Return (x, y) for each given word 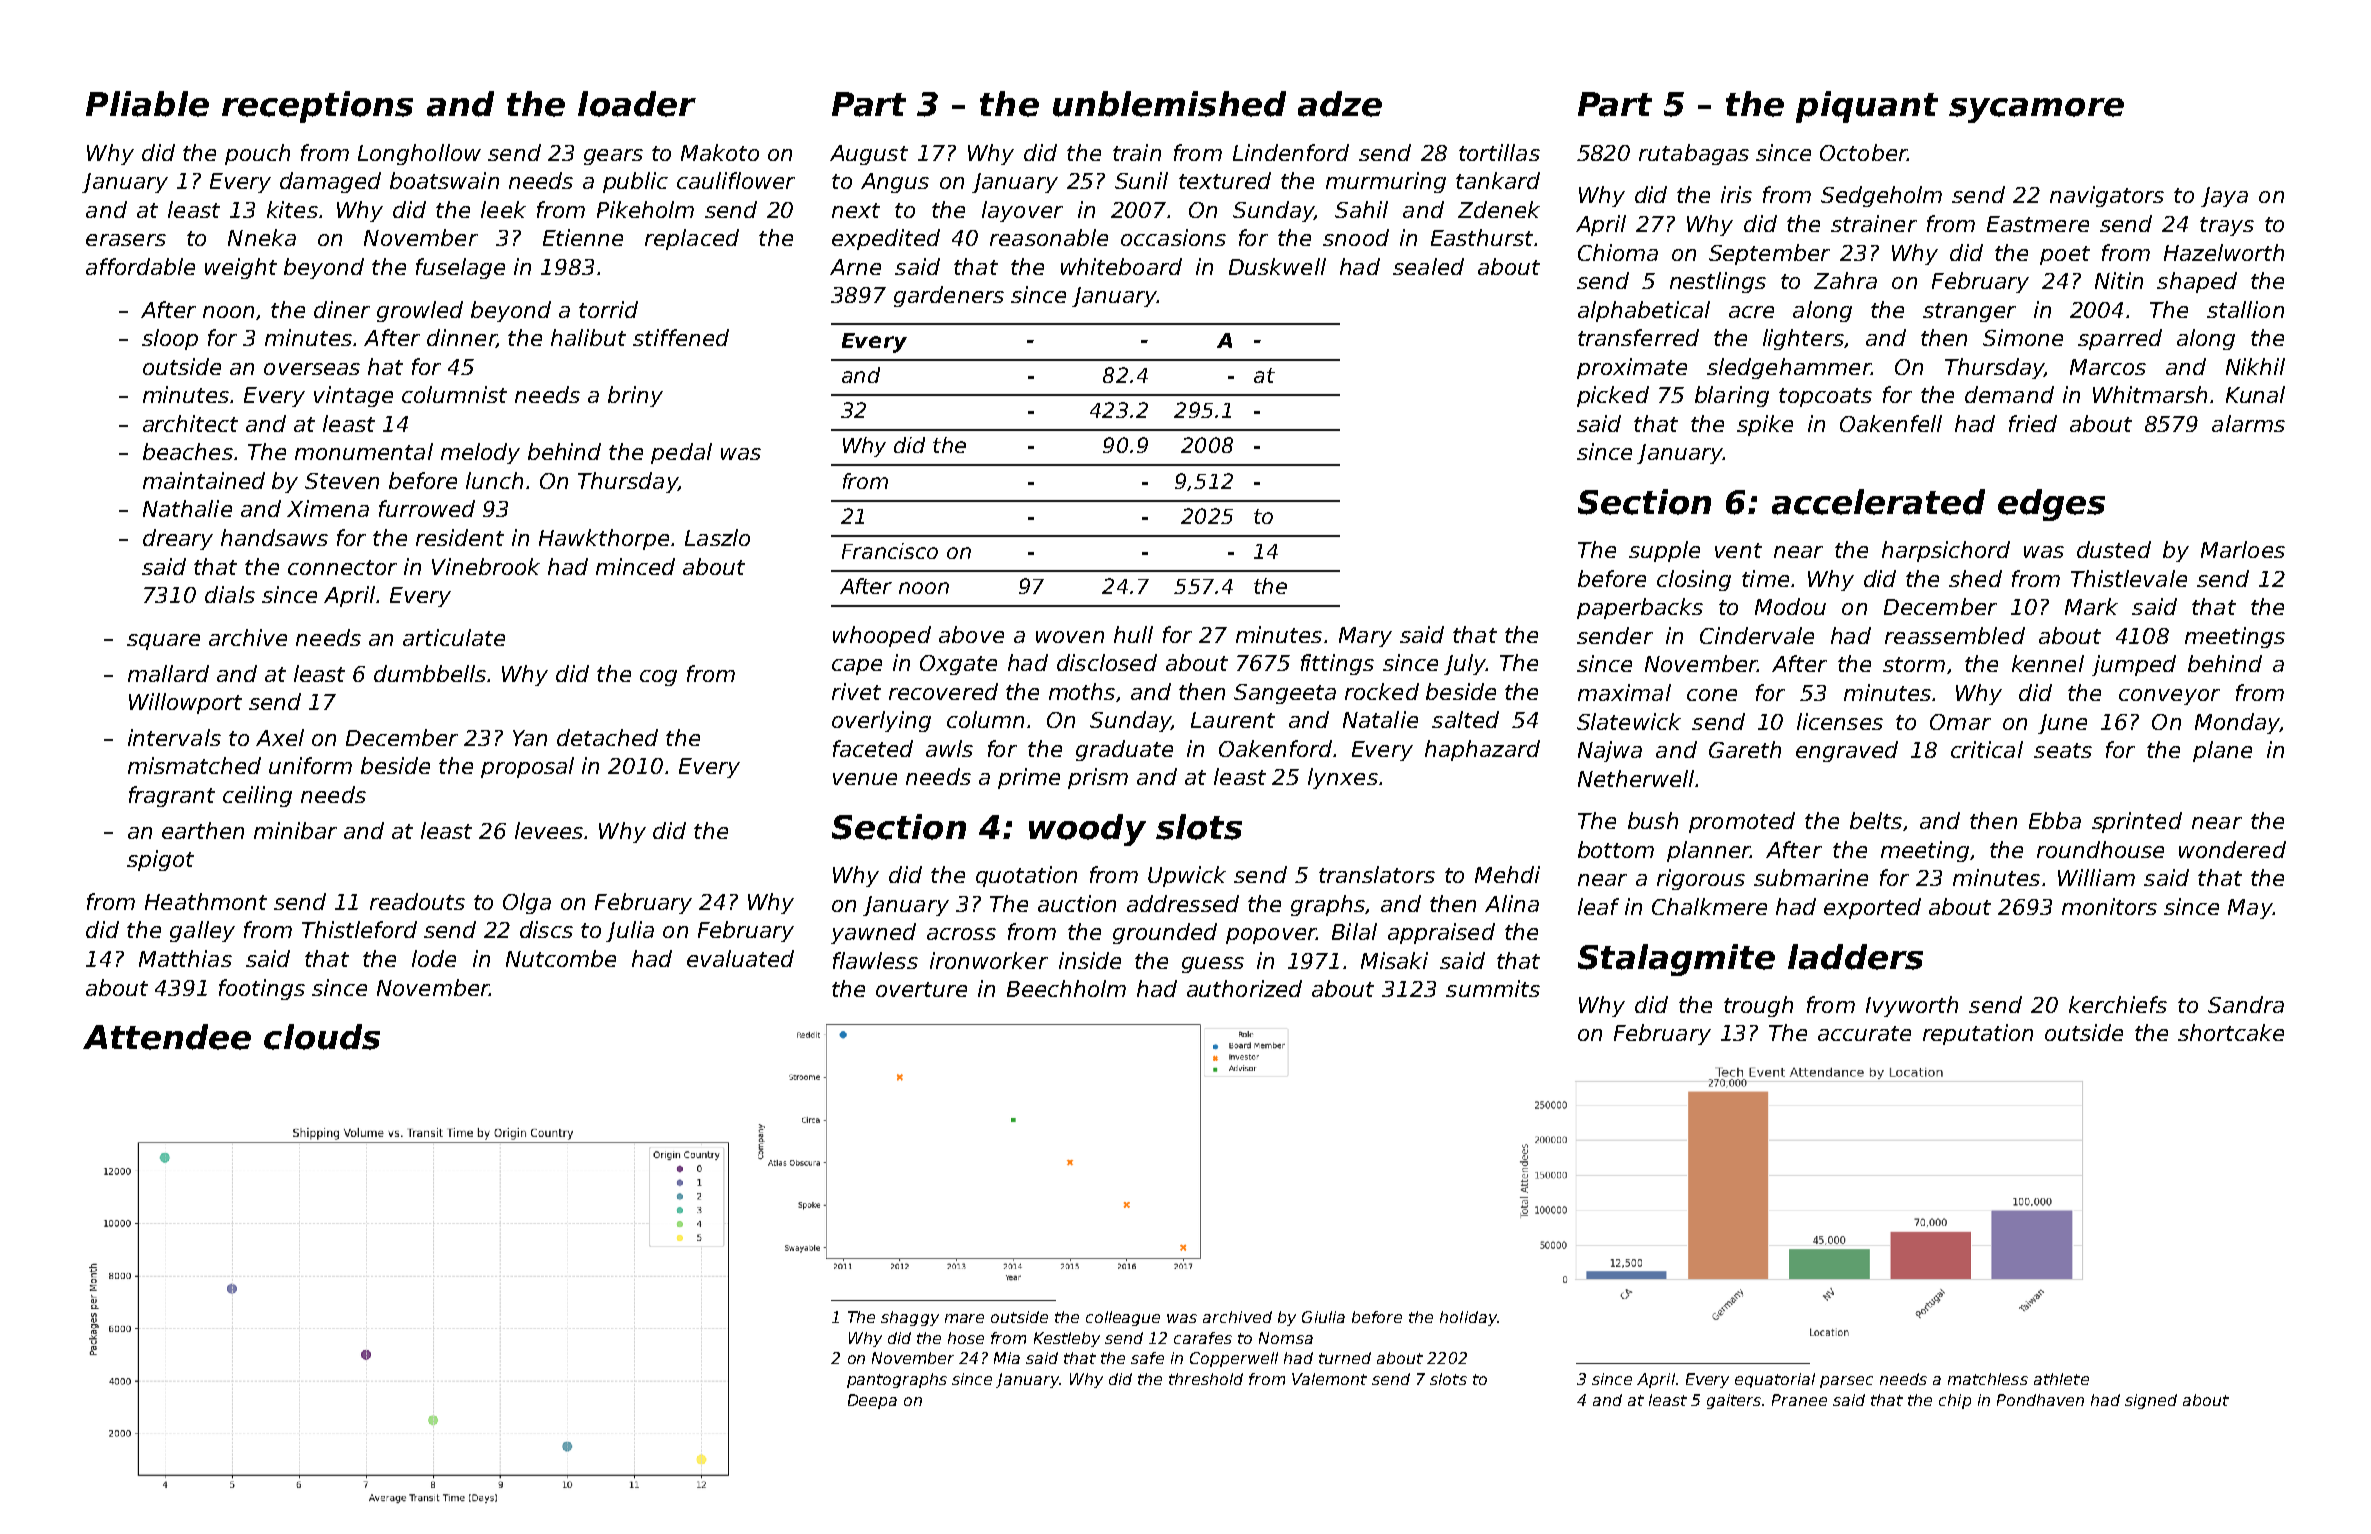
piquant (1867, 107)
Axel (280, 737)
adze (1340, 104)
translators (1377, 874)
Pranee (1799, 1400)
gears (613, 157)
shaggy (910, 1318)
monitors (2109, 906)
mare (964, 1318)
